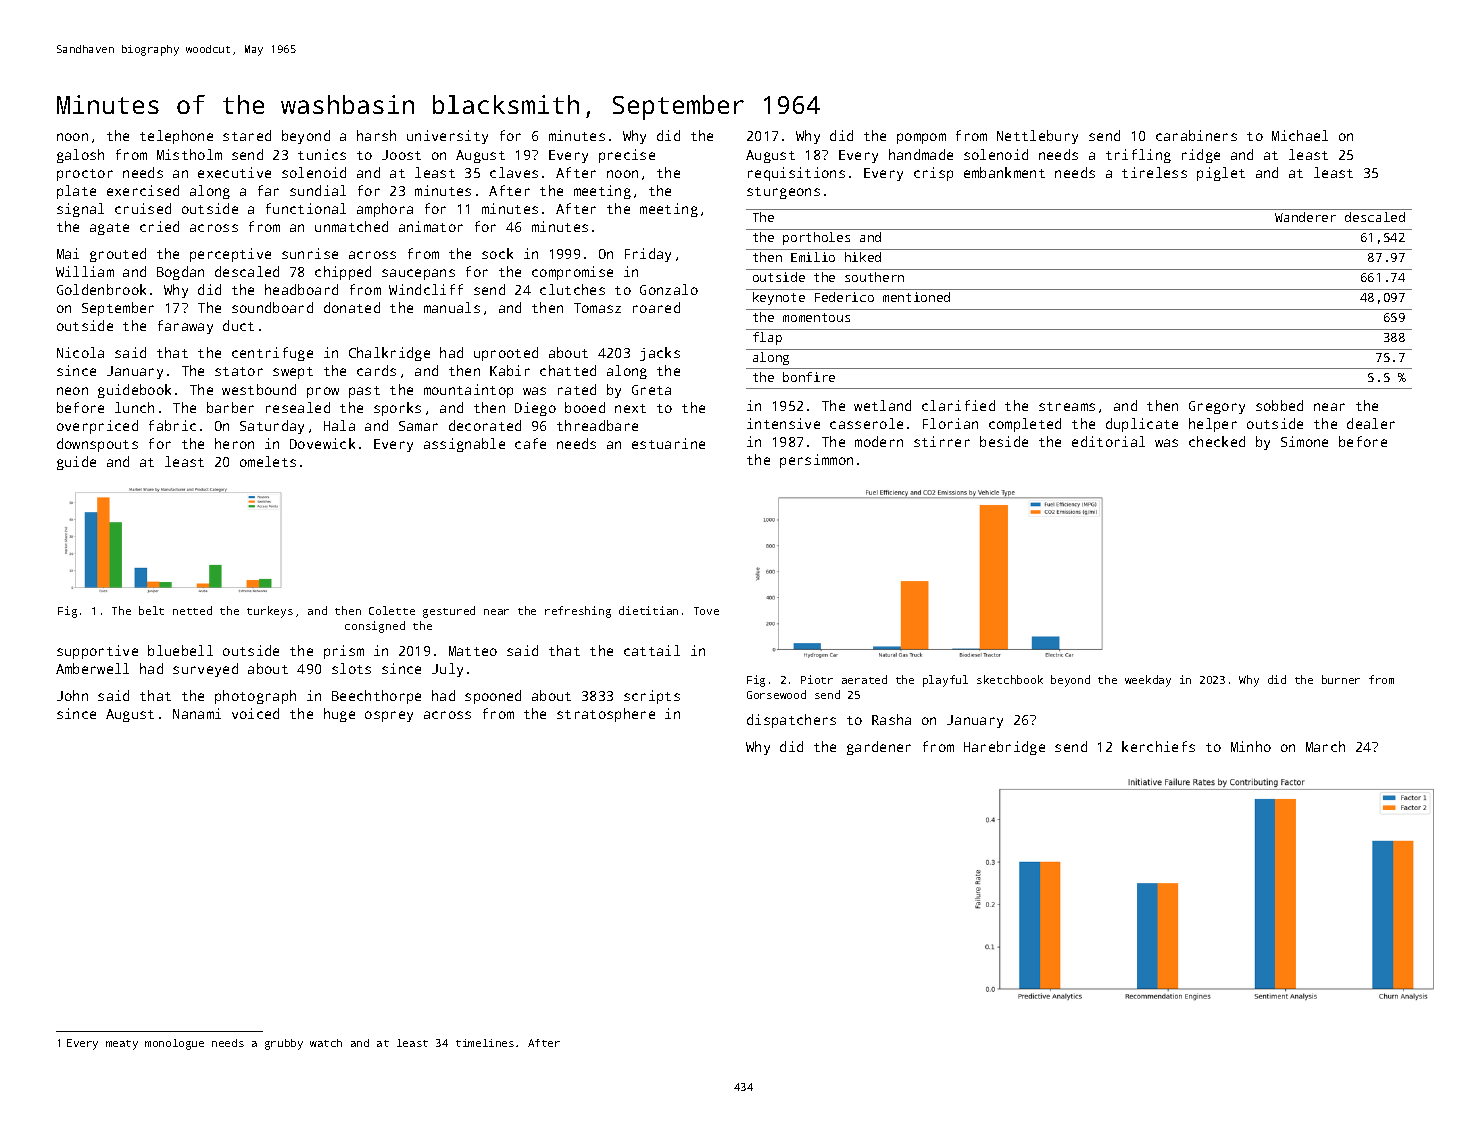 The width and height of the page is (1468, 1135). What do you see at coordinates (796, 174) in the page?
I see `requisitions` at bounding box center [796, 174].
